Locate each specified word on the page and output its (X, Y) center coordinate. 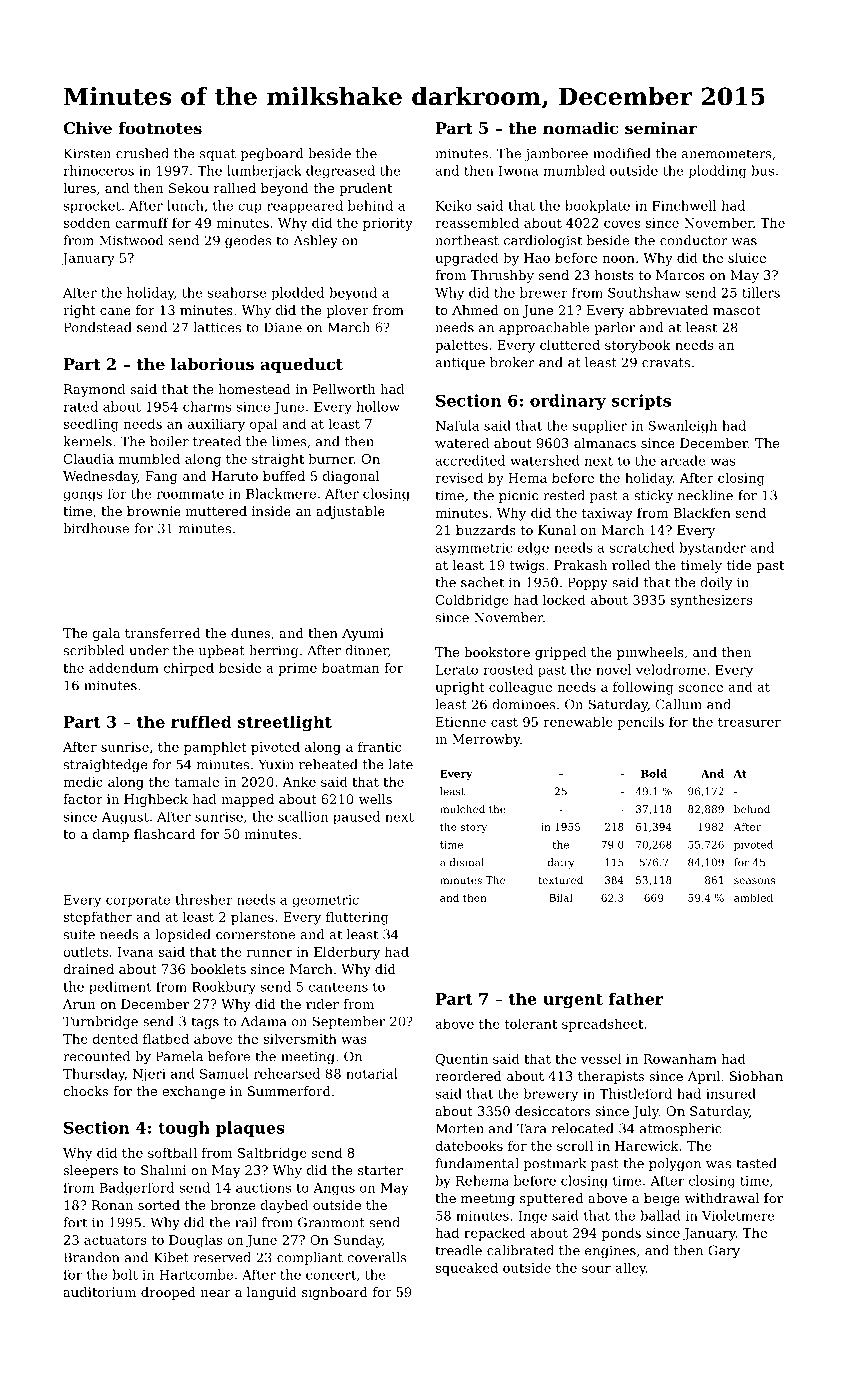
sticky (654, 496)
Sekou (189, 188)
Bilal (561, 897)
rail (246, 1222)
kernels (87, 441)
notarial (372, 1073)
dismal (467, 862)
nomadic (580, 128)
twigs (527, 566)
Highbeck (156, 800)
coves (622, 224)
